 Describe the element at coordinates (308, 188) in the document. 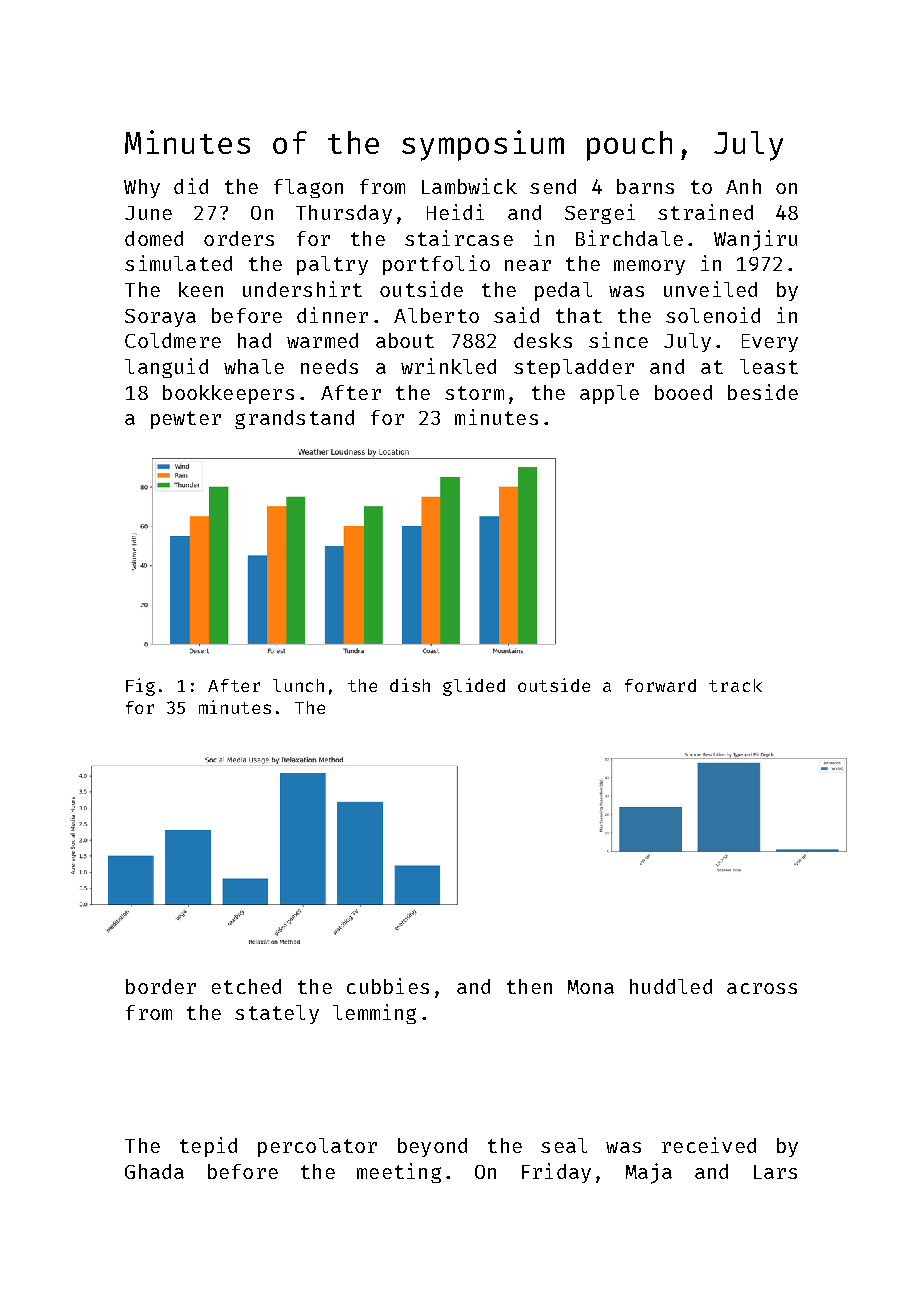

I see `flagon` at that location.
